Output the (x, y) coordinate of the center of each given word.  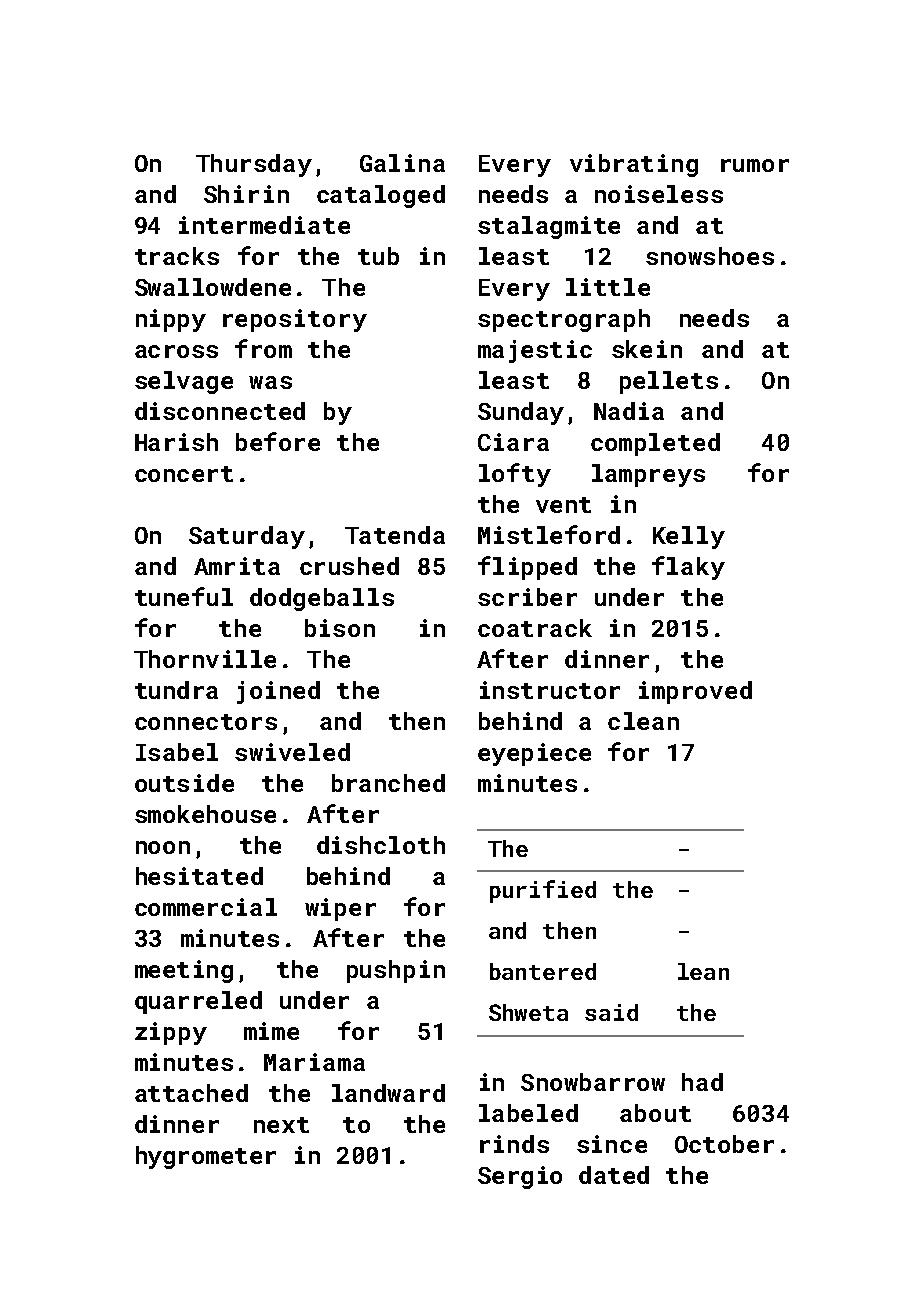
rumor (755, 165)
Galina (402, 163)
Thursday (254, 165)
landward (388, 1093)
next (281, 1125)
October (724, 1144)
